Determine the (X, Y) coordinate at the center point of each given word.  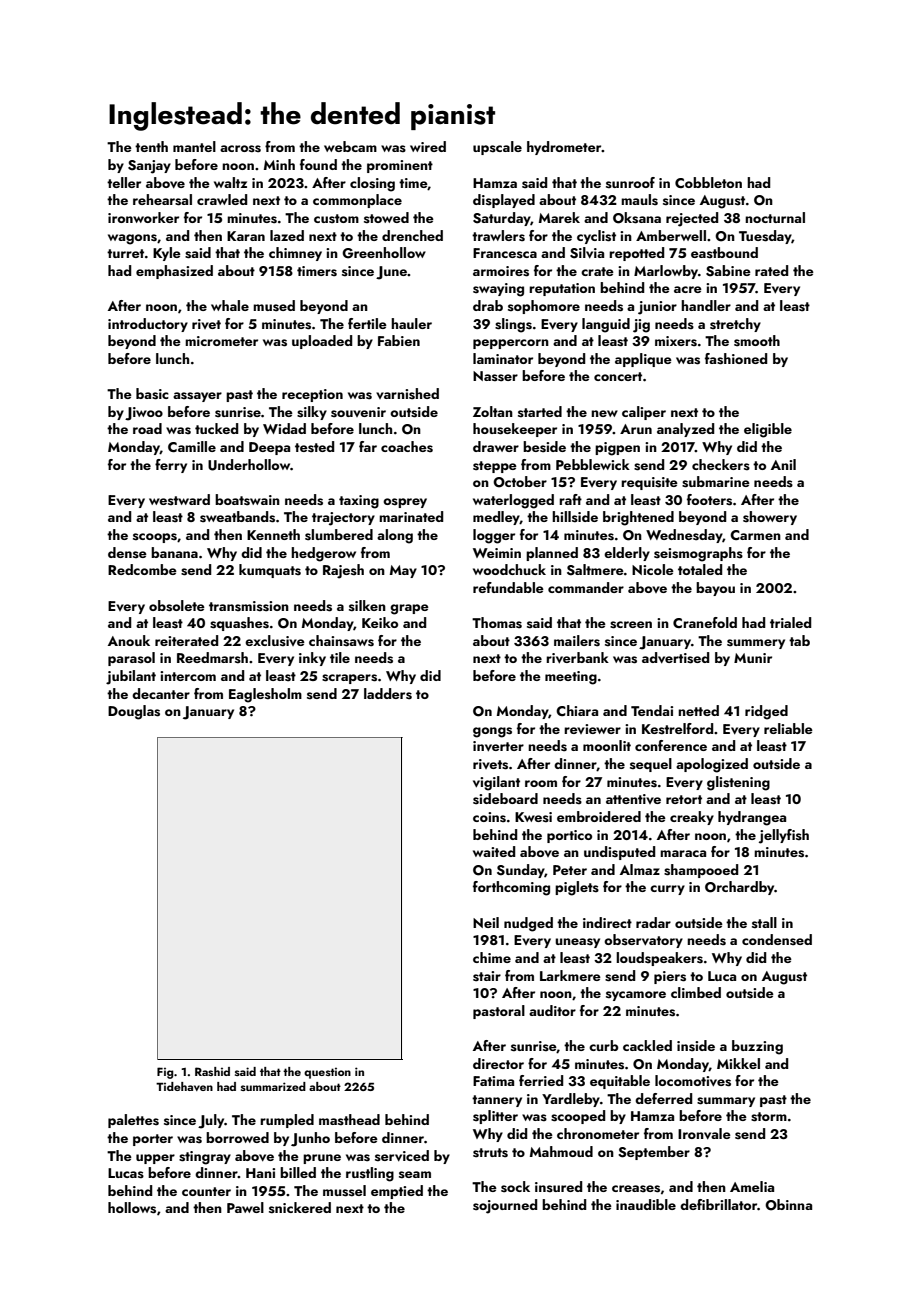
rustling (370, 1174)
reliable (788, 728)
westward (179, 500)
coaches (407, 447)
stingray (205, 1158)
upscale (497, 148)
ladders (388, 694)
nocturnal (775, 217)
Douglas (134, 712)
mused (274, 306)
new (604, 413)
